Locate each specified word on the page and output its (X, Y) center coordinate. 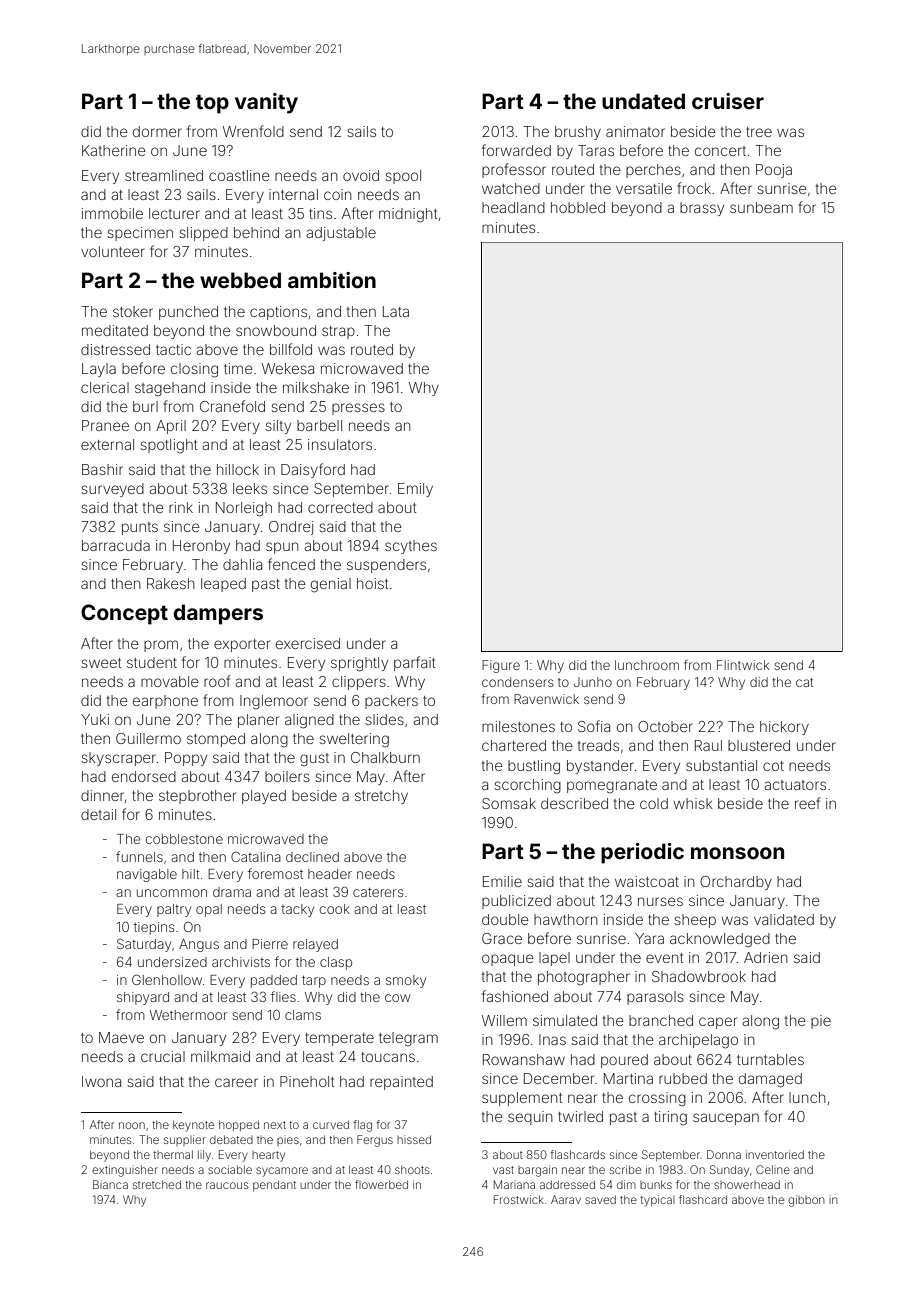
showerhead (747, 1184)
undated (643, 101)
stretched (157, 1184)
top (212, 104)
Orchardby (736, 883)
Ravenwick (546, 699)
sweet (101, 663)
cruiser (728, 101)
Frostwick (519, 1199)
